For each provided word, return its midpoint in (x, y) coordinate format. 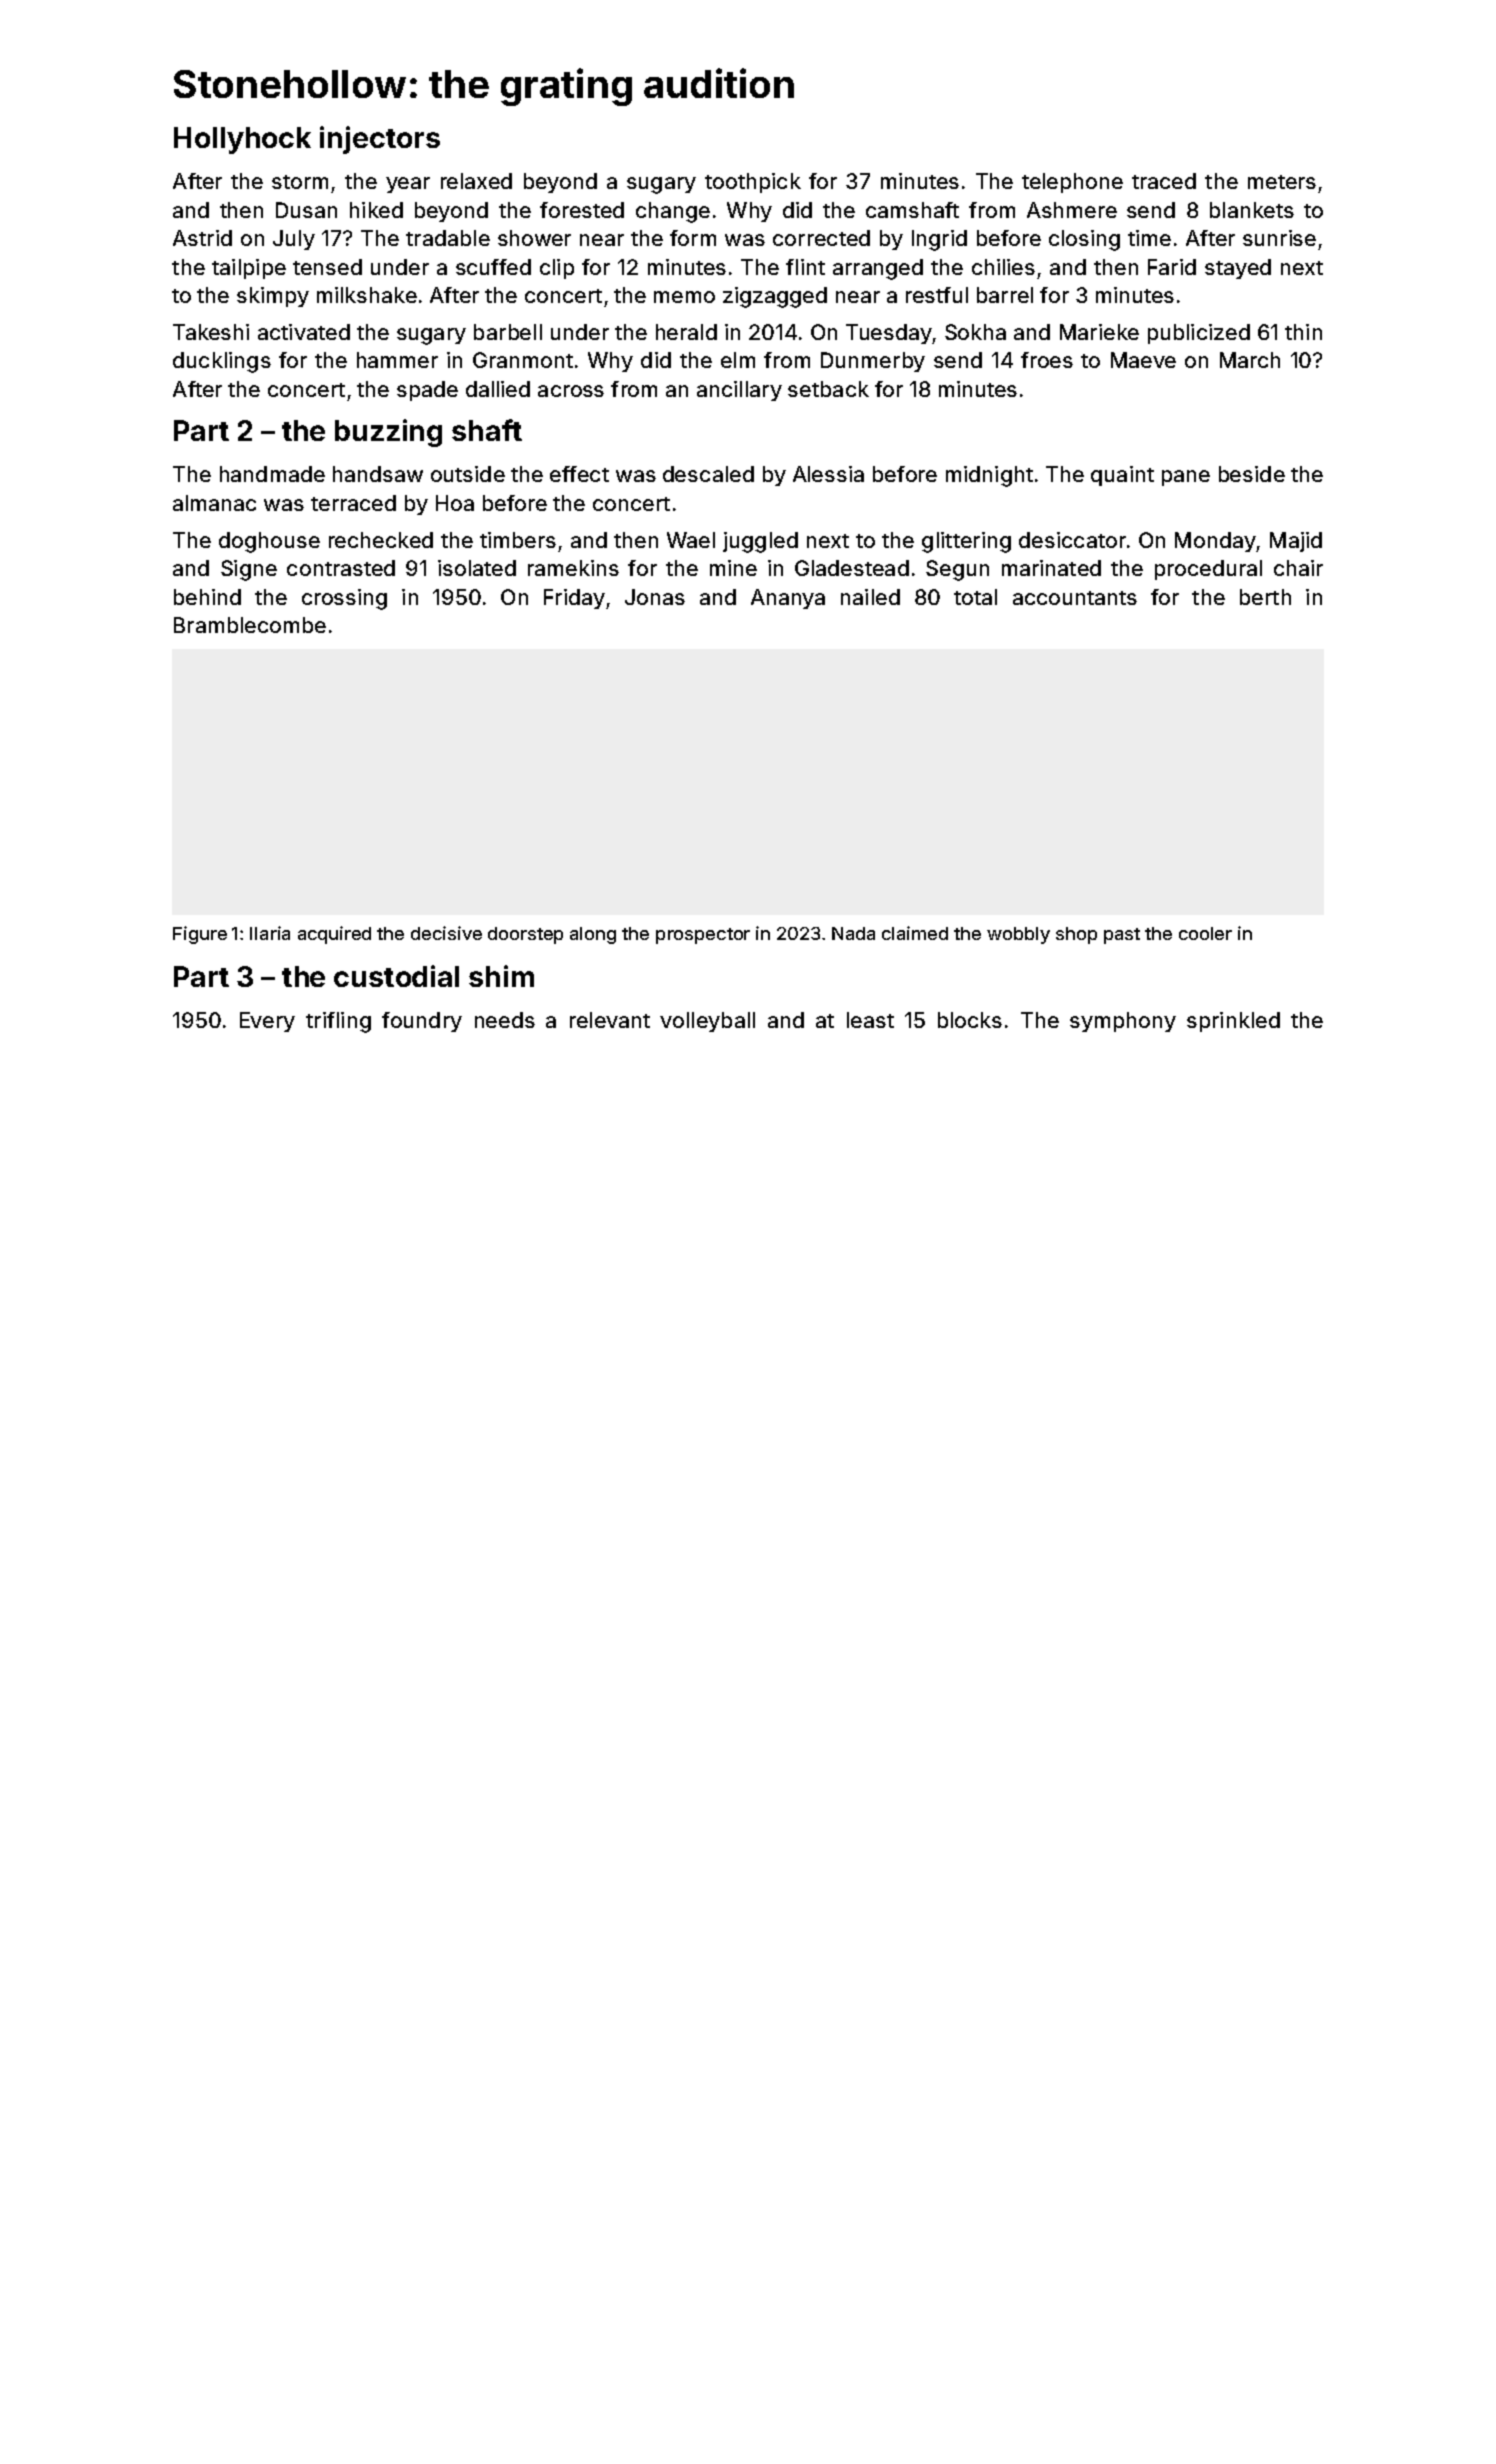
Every (267, 1022)
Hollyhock (242, 140)
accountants (1075, 598)
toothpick (753, 183)
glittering (966, 542)
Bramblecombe (250, 625)
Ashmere (1072, 210)
